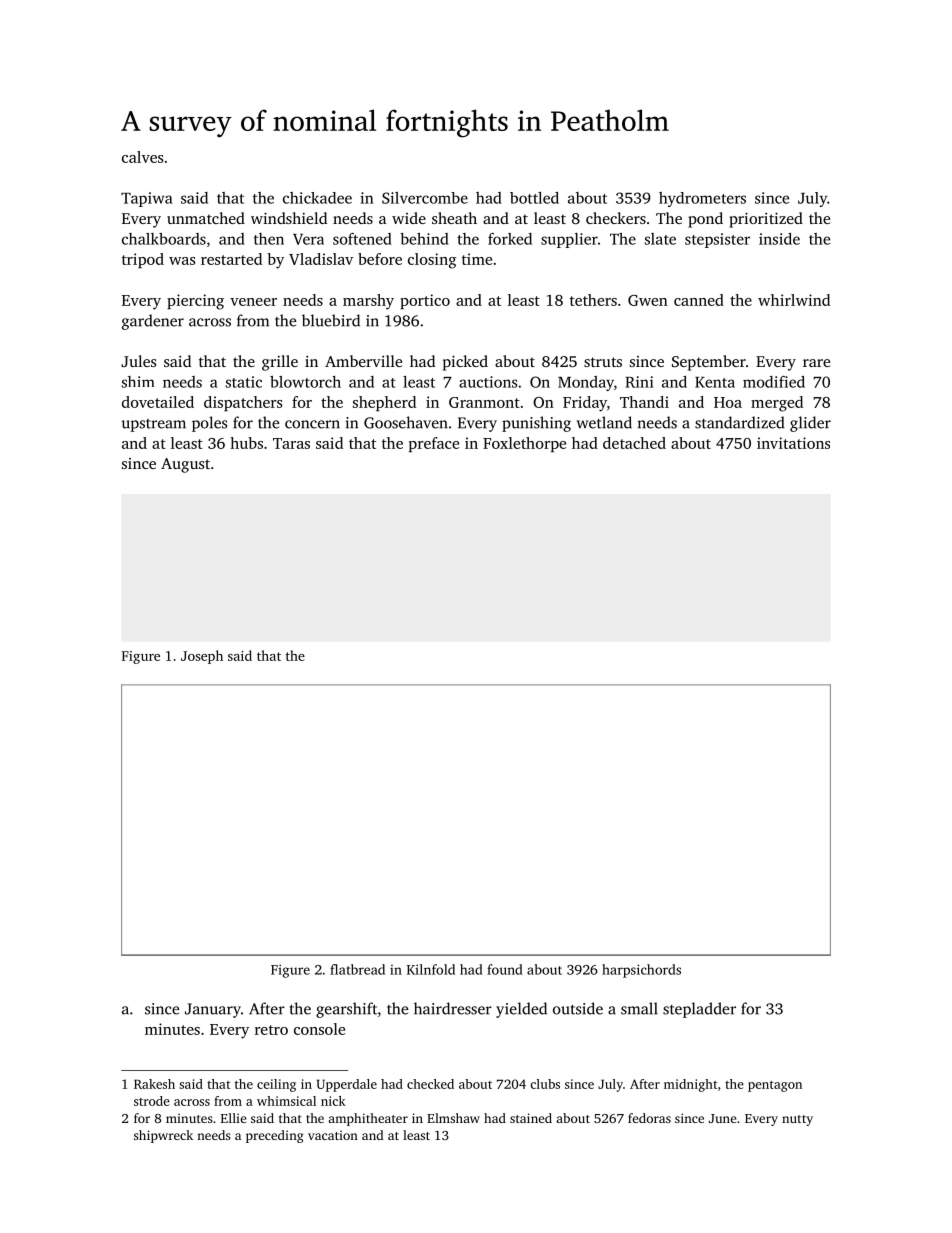 Image resolution: width=952 pixels, height=1233 pixels. I want to click on preceding, so click(274, 1136).
